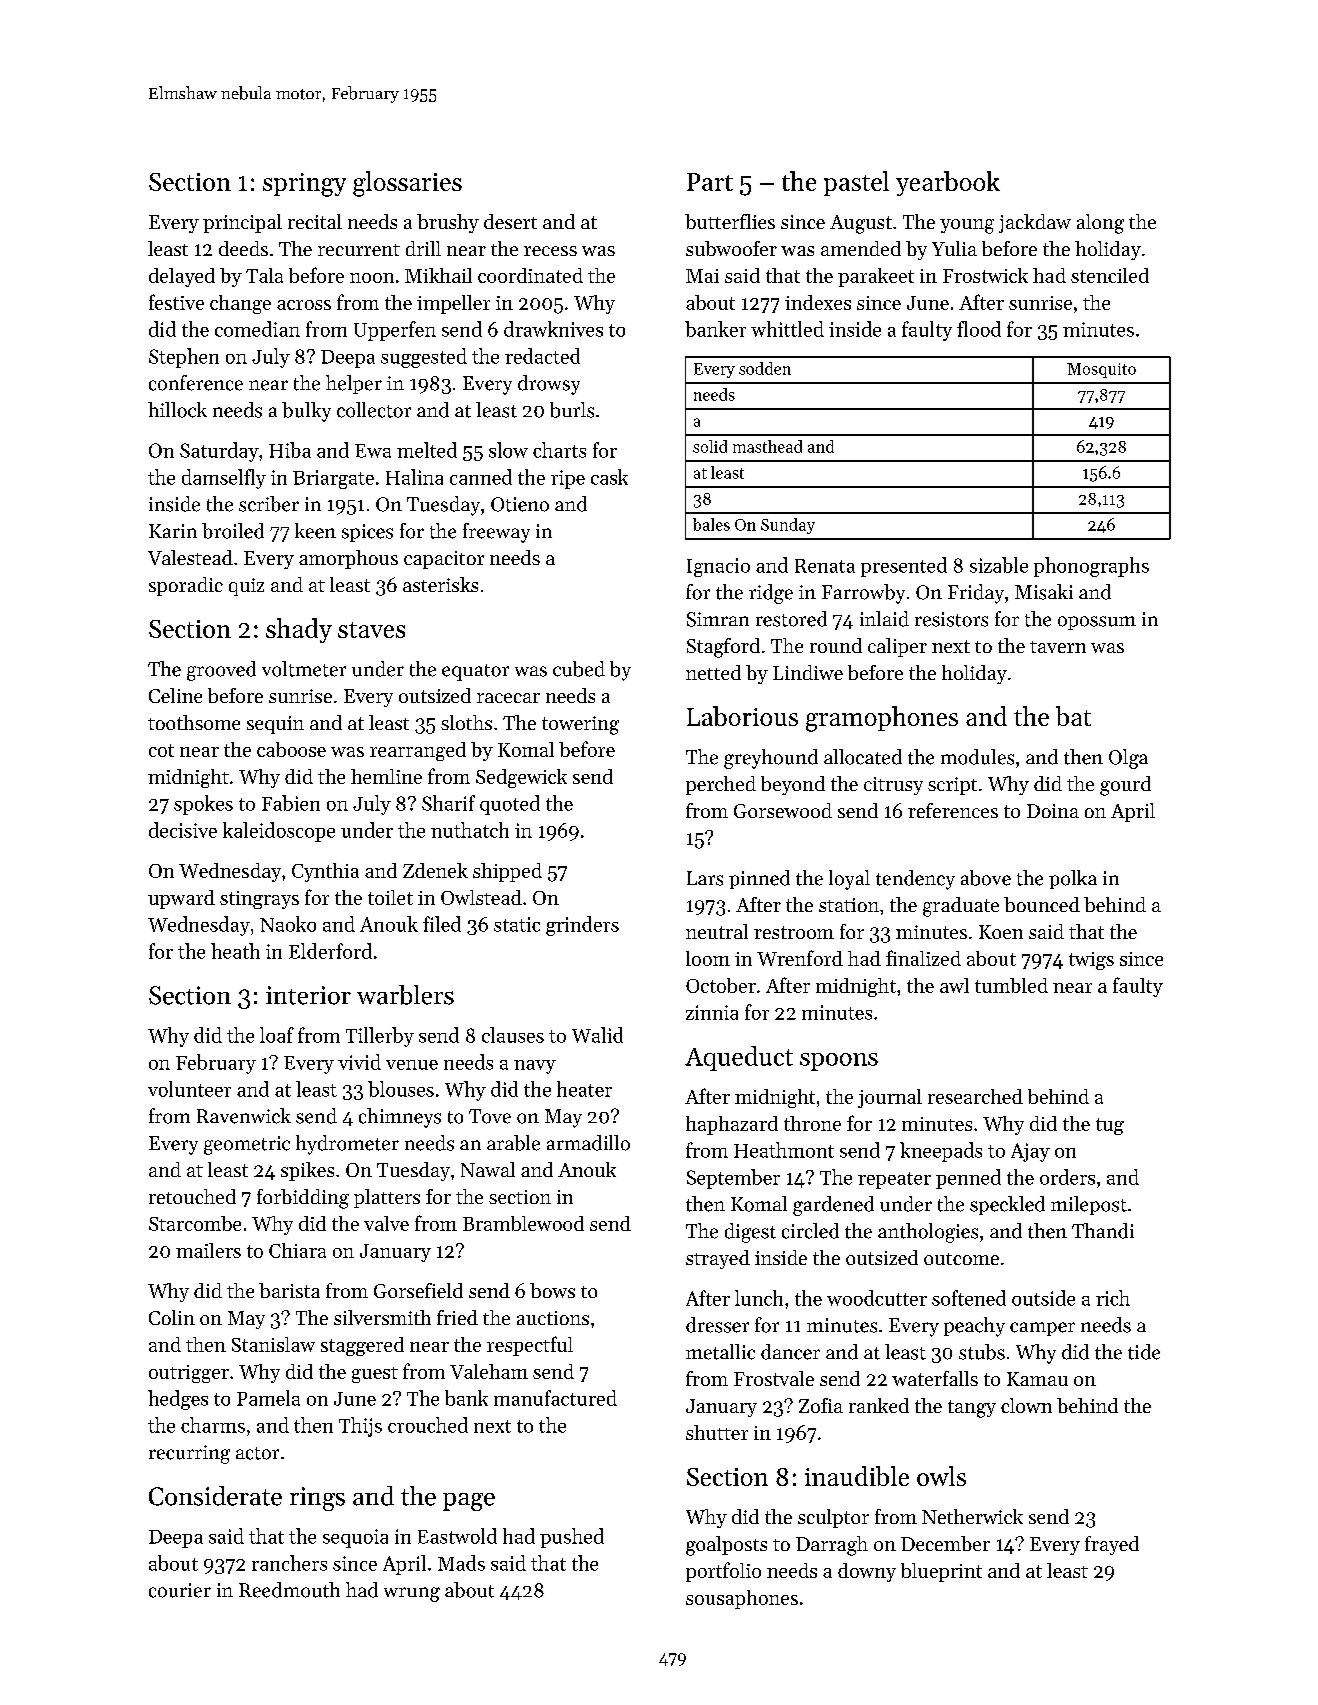 The image size is (1318, 1705). I want to click on racecar, so click(508, 698).
